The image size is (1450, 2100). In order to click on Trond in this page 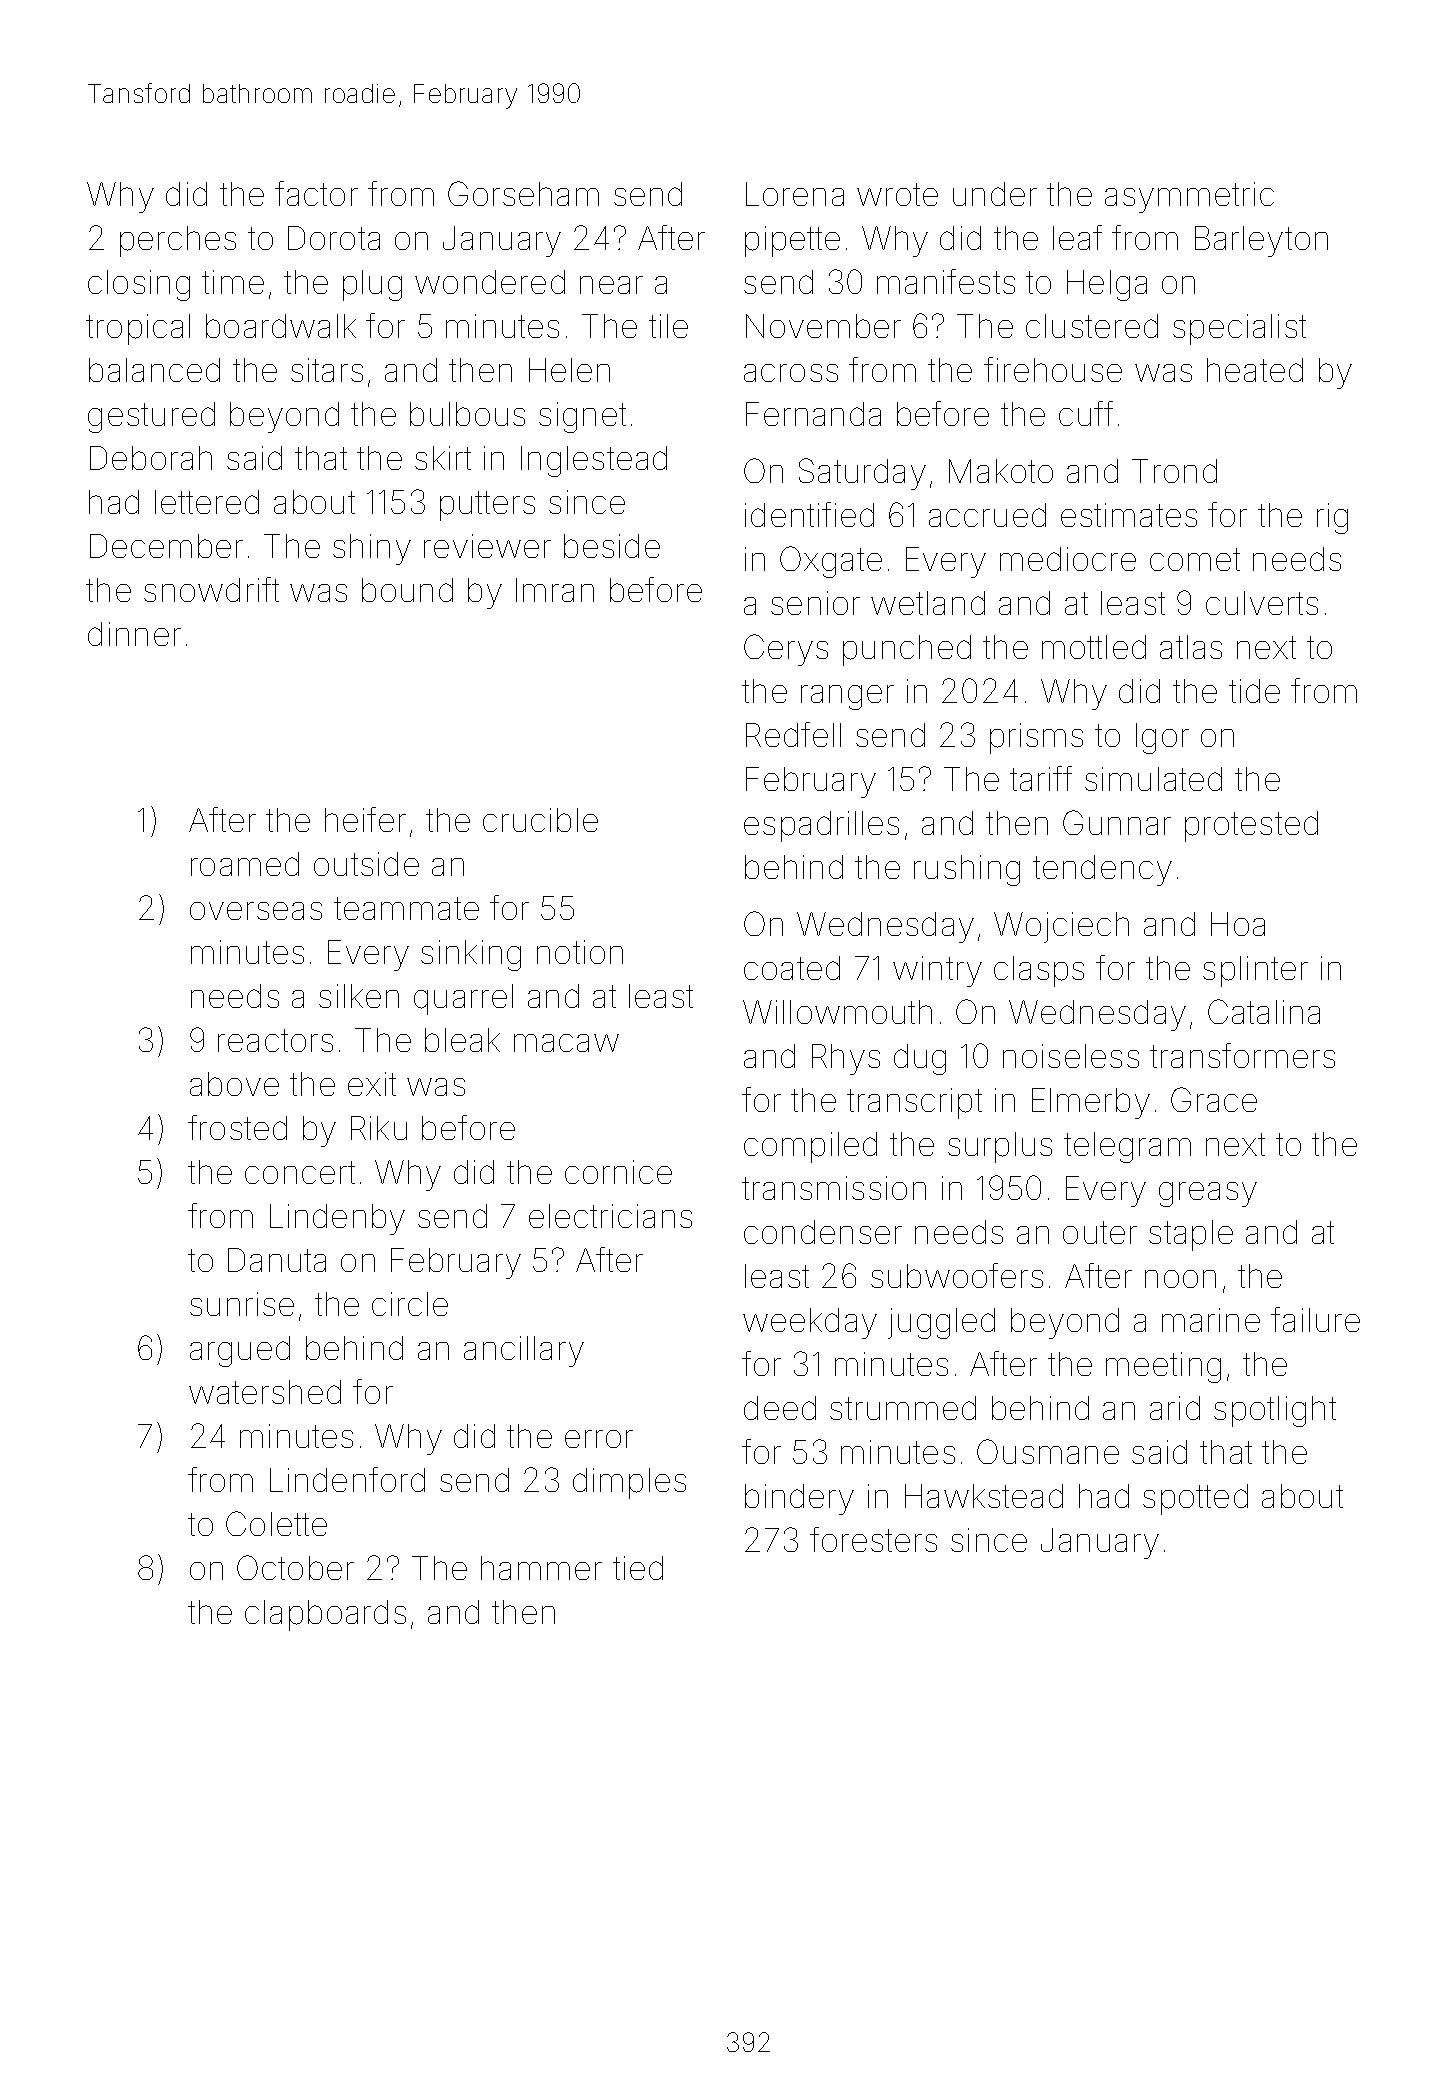, I will do `click(1174, 471)`.
